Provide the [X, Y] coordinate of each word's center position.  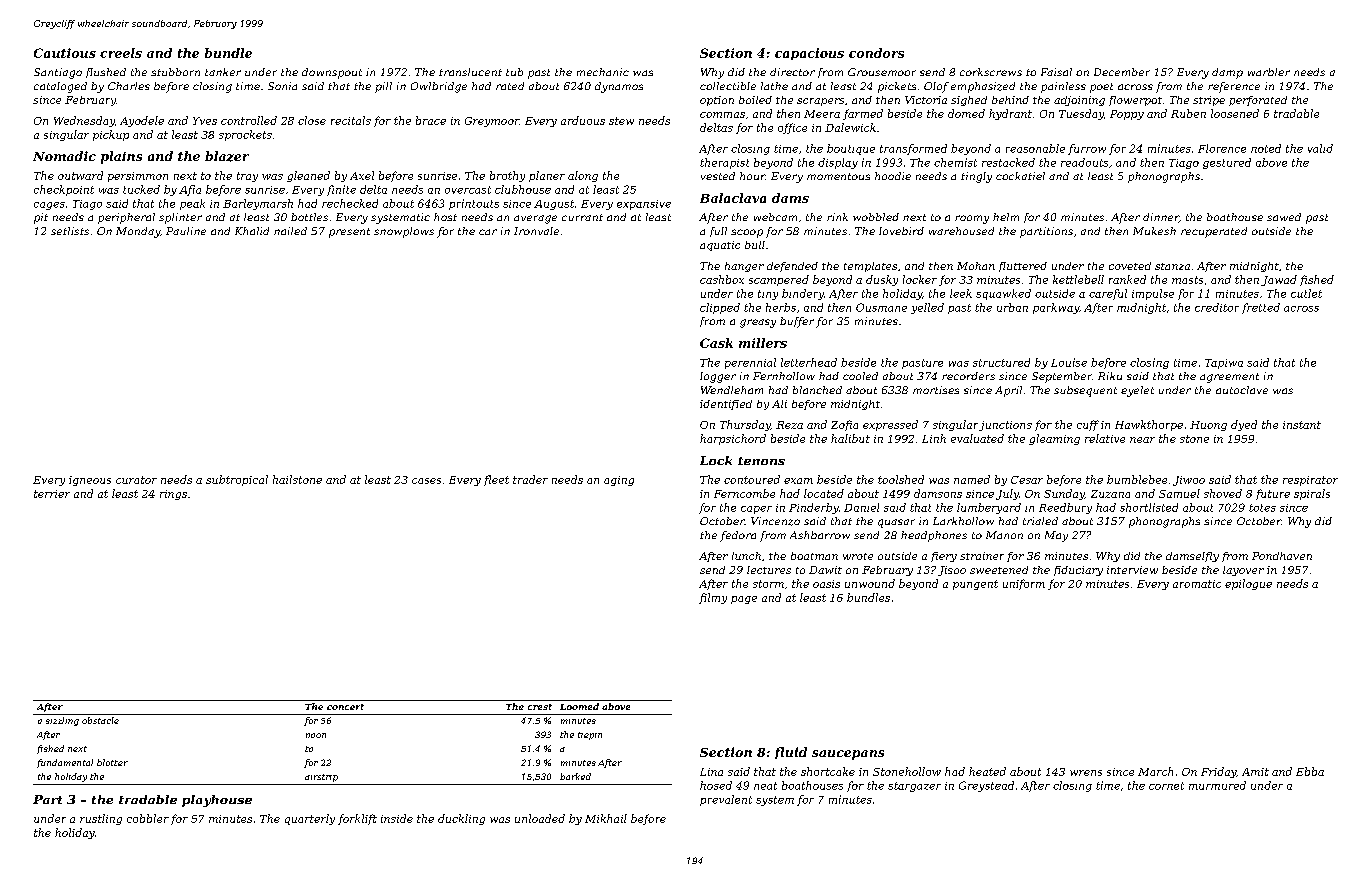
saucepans [848, 755]
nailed [290, 231]
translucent [470, 72]
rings [173, 495]
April [1008, 391]
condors [876, 53]
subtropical [237, 480]
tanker [223, 72]
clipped [720, 308]
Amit [1255, 772]
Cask [716, 343]
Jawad [1279, 280]
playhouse [217, 801]
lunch [746, 556]
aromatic [1197, 584]
